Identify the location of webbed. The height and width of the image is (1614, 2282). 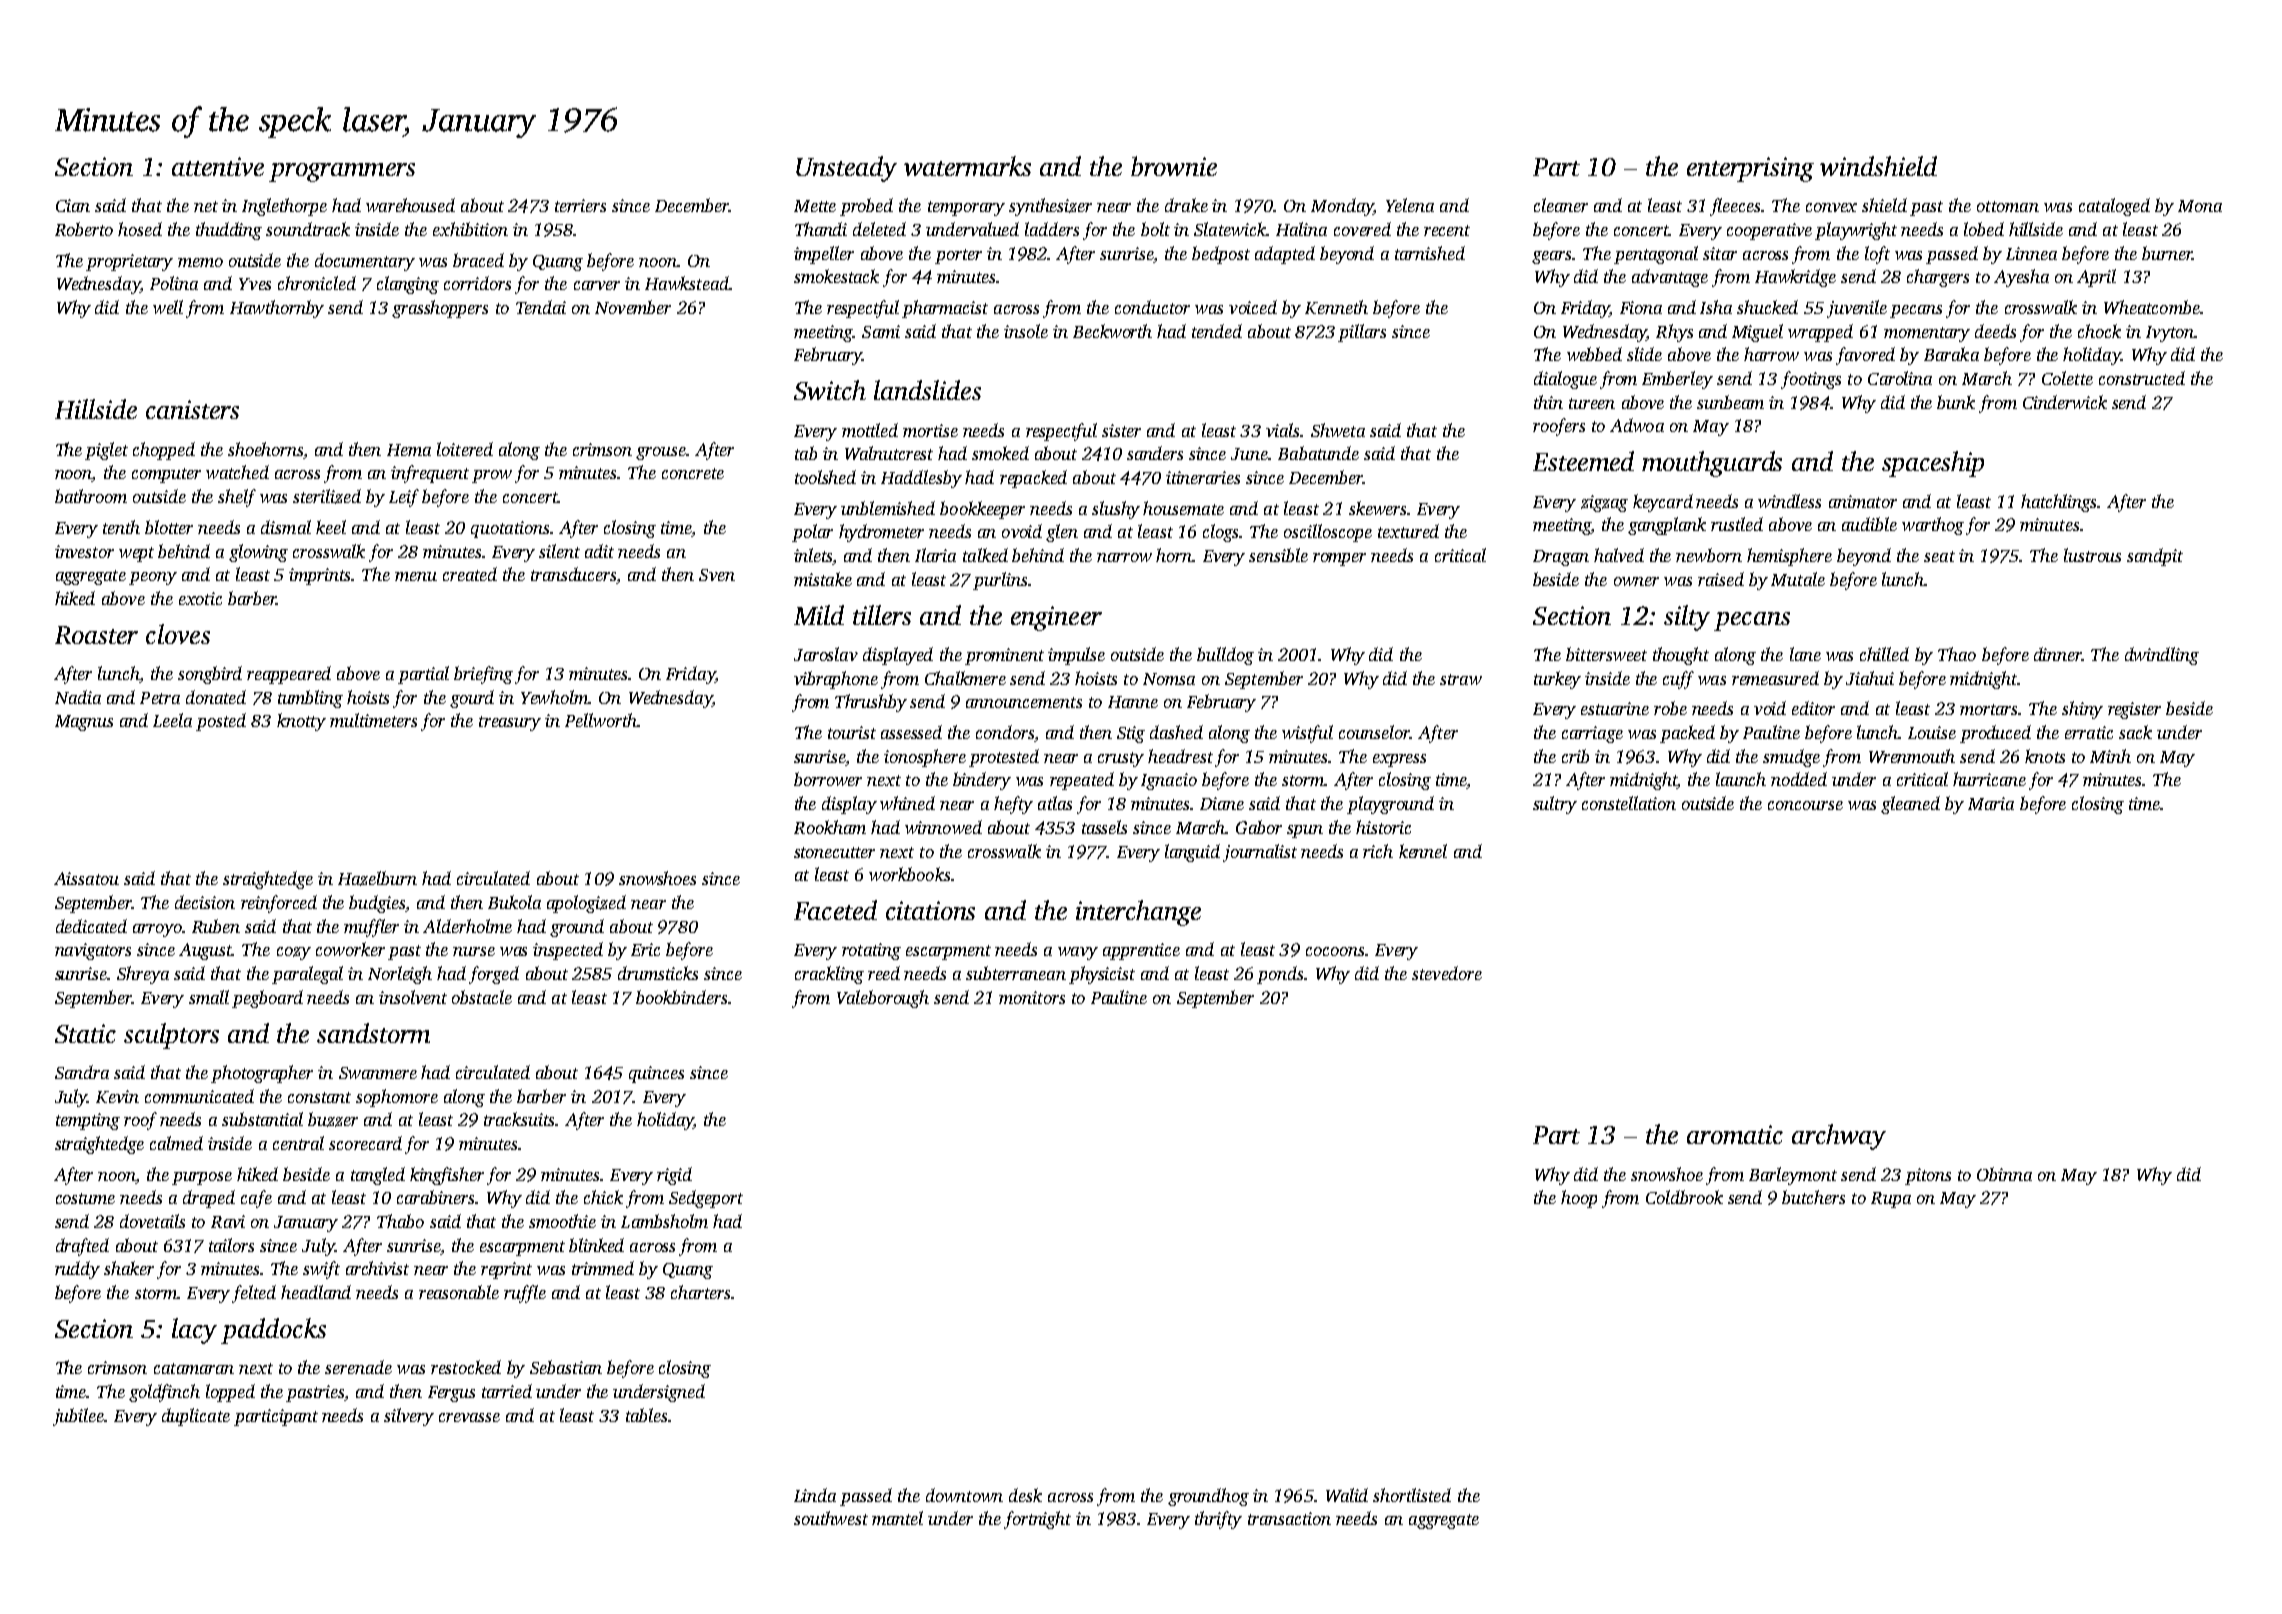
(1594, 354).
